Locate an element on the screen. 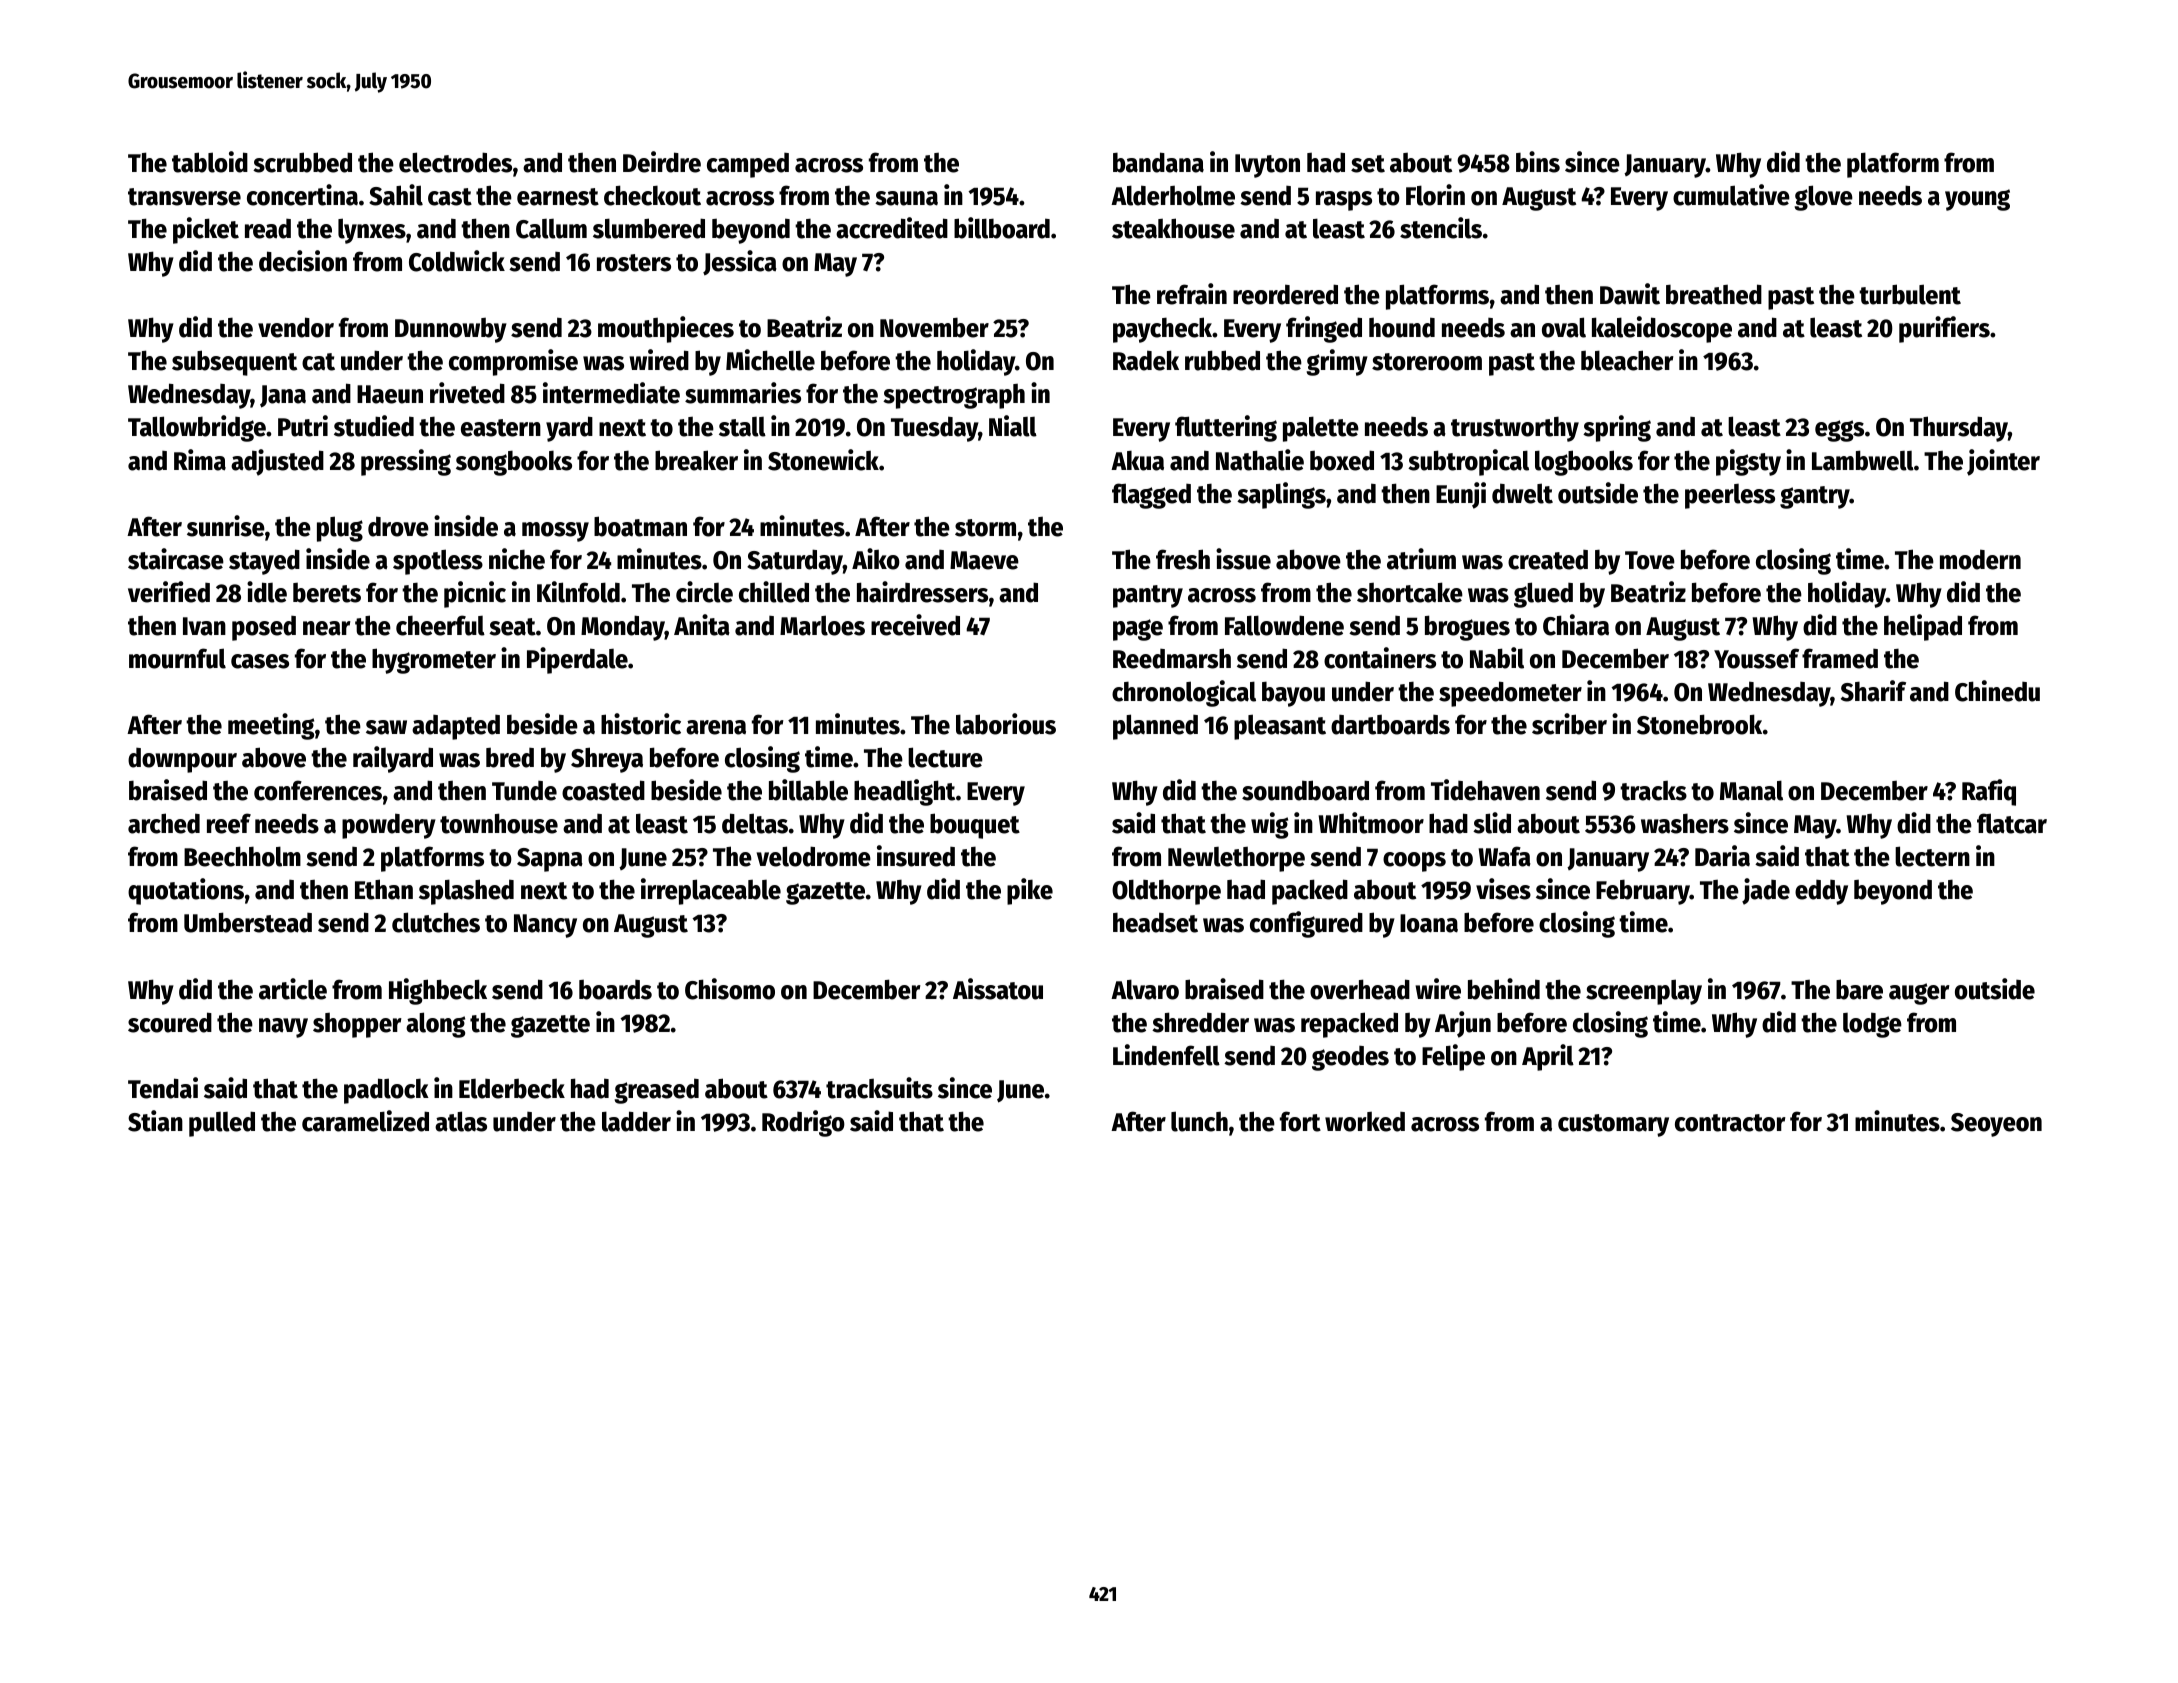 Image resolution: width=2178 pixels, height=1683 pixels. lecture is located at coordinates (945, 757).
